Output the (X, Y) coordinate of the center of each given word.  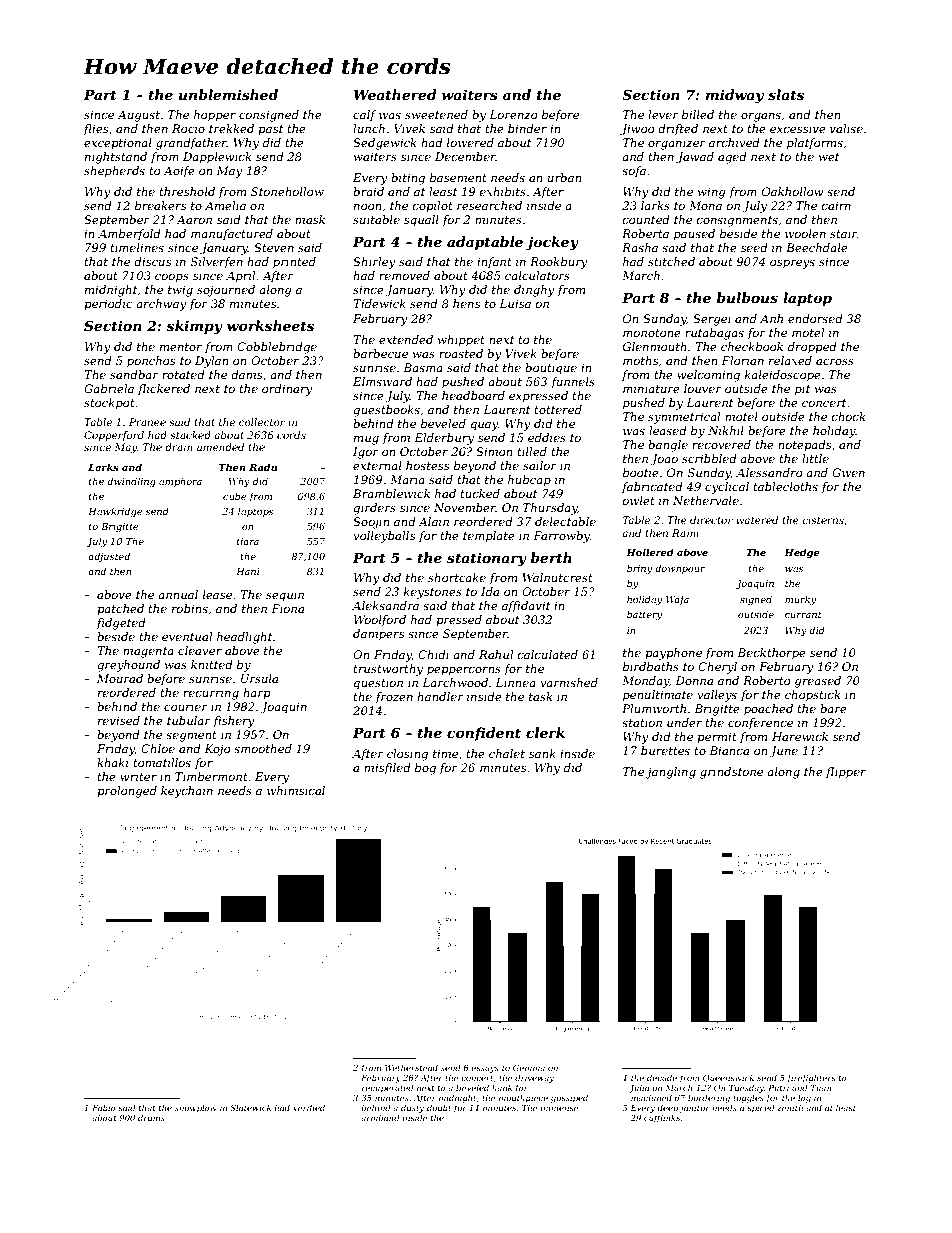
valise (846, 128)
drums (151, 1117)
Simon (494, 451)
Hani (247, 571)
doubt (439, 1107)
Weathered (395, 94)
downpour (680, 569)
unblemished (228, 94)
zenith (790, 1107)
